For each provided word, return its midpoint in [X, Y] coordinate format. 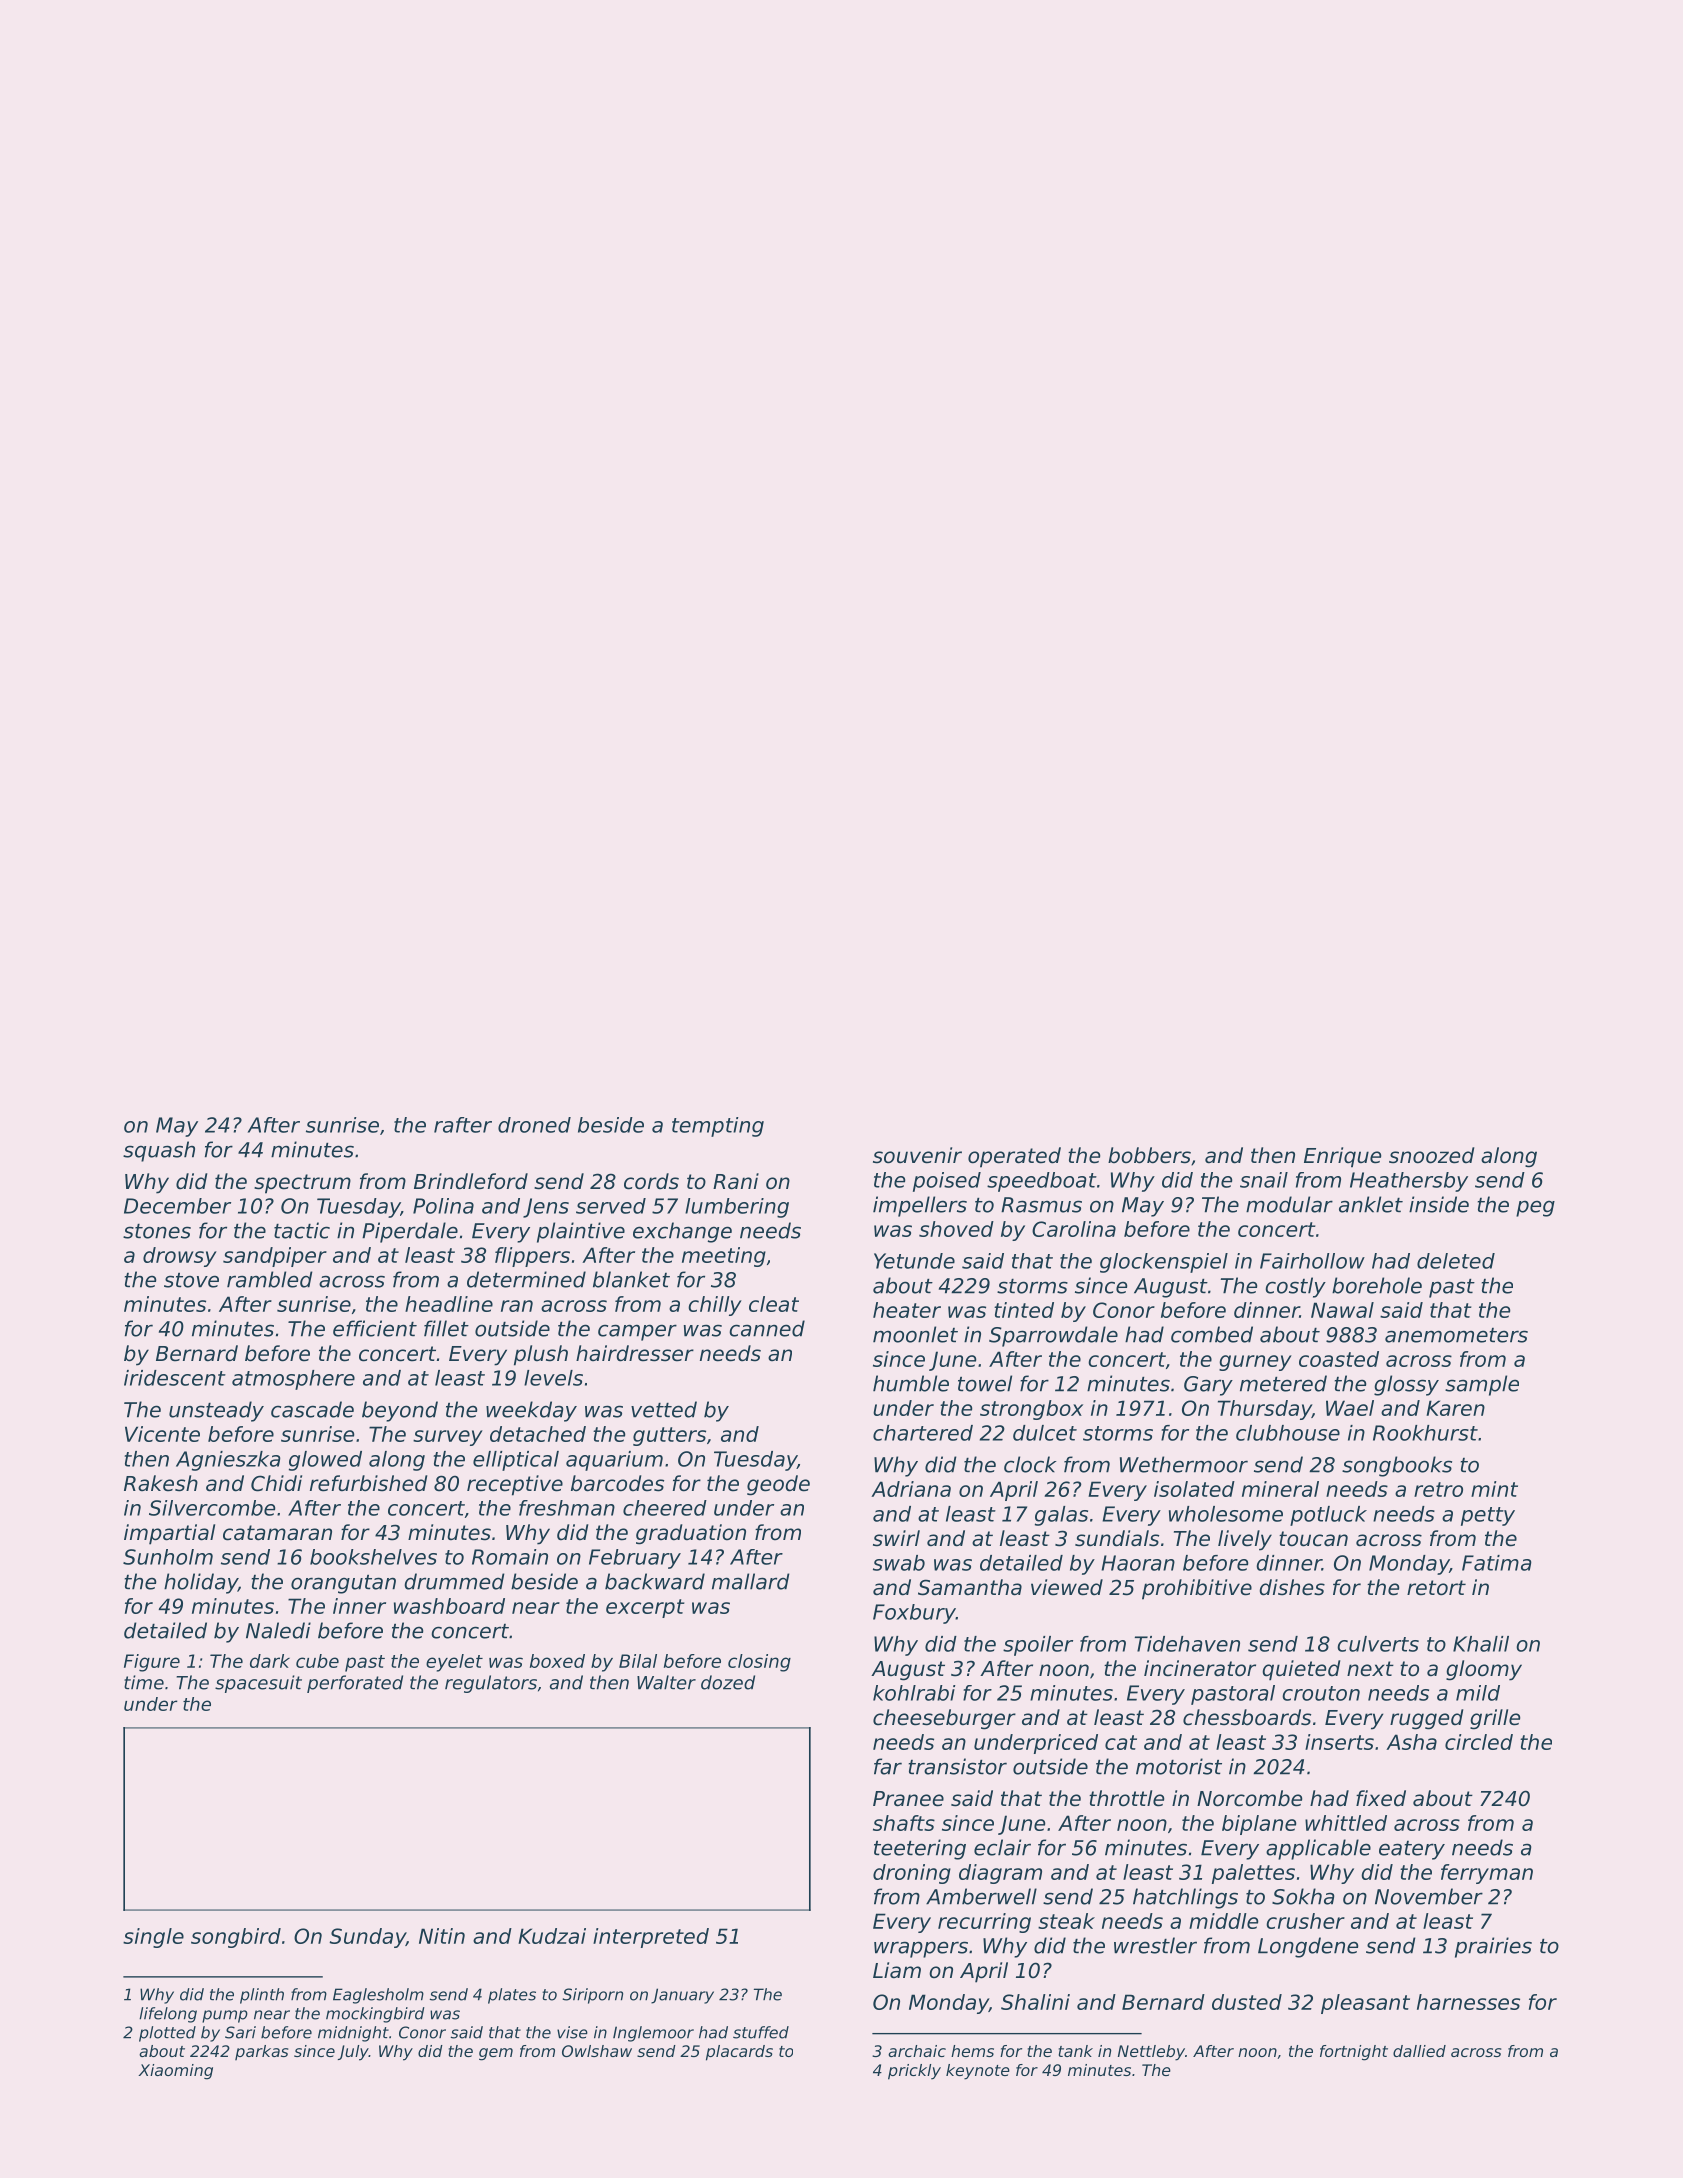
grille [1495, 1719]
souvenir [917, 1155]
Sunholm [168, 1557]
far [888, 1766]
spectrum [302, 1184]
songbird [236, 1938]
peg [1535, 1208]
